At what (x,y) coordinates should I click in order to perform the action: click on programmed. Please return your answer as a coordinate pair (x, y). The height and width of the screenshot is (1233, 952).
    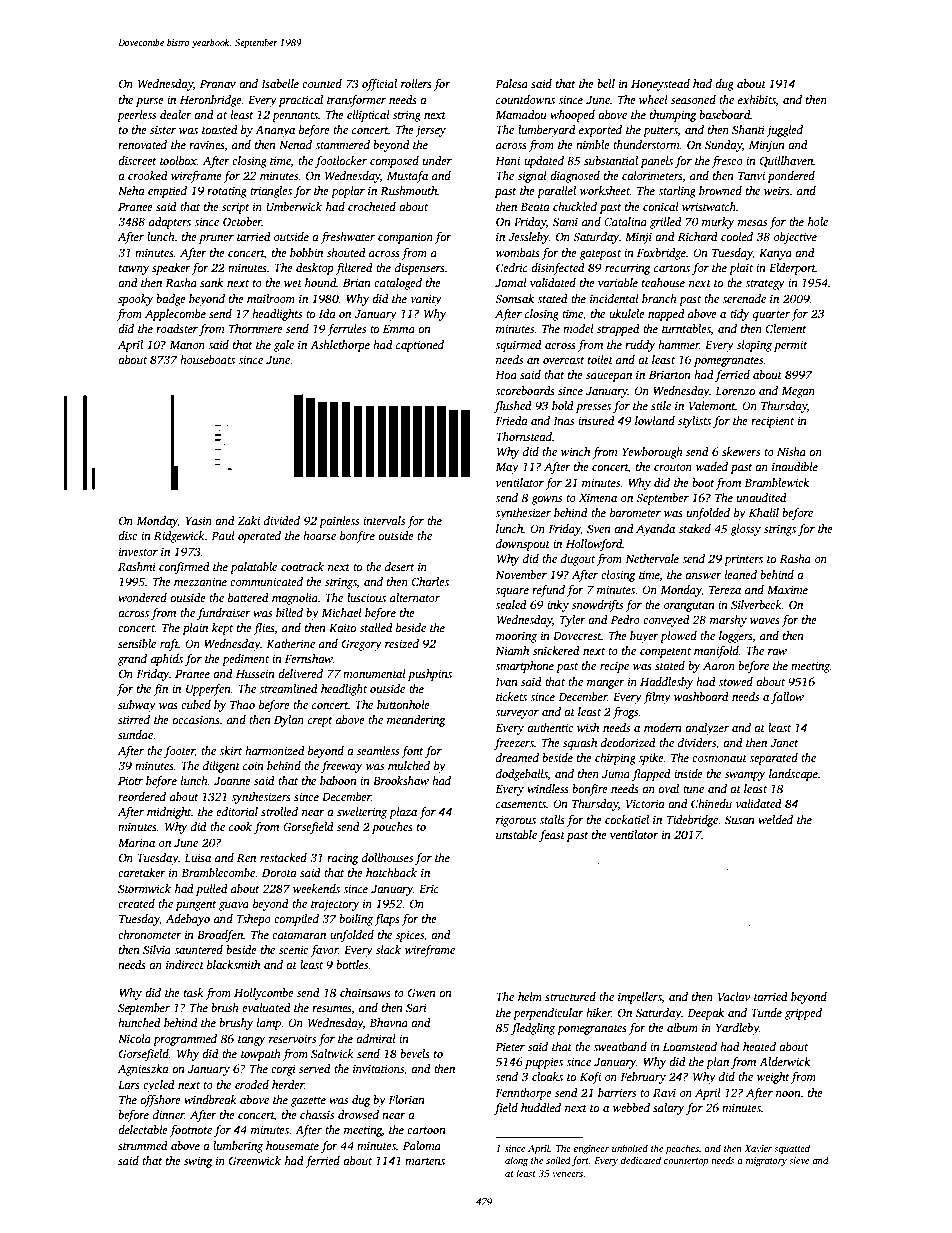
    Looking at the image, I should click on (185, 1040).
